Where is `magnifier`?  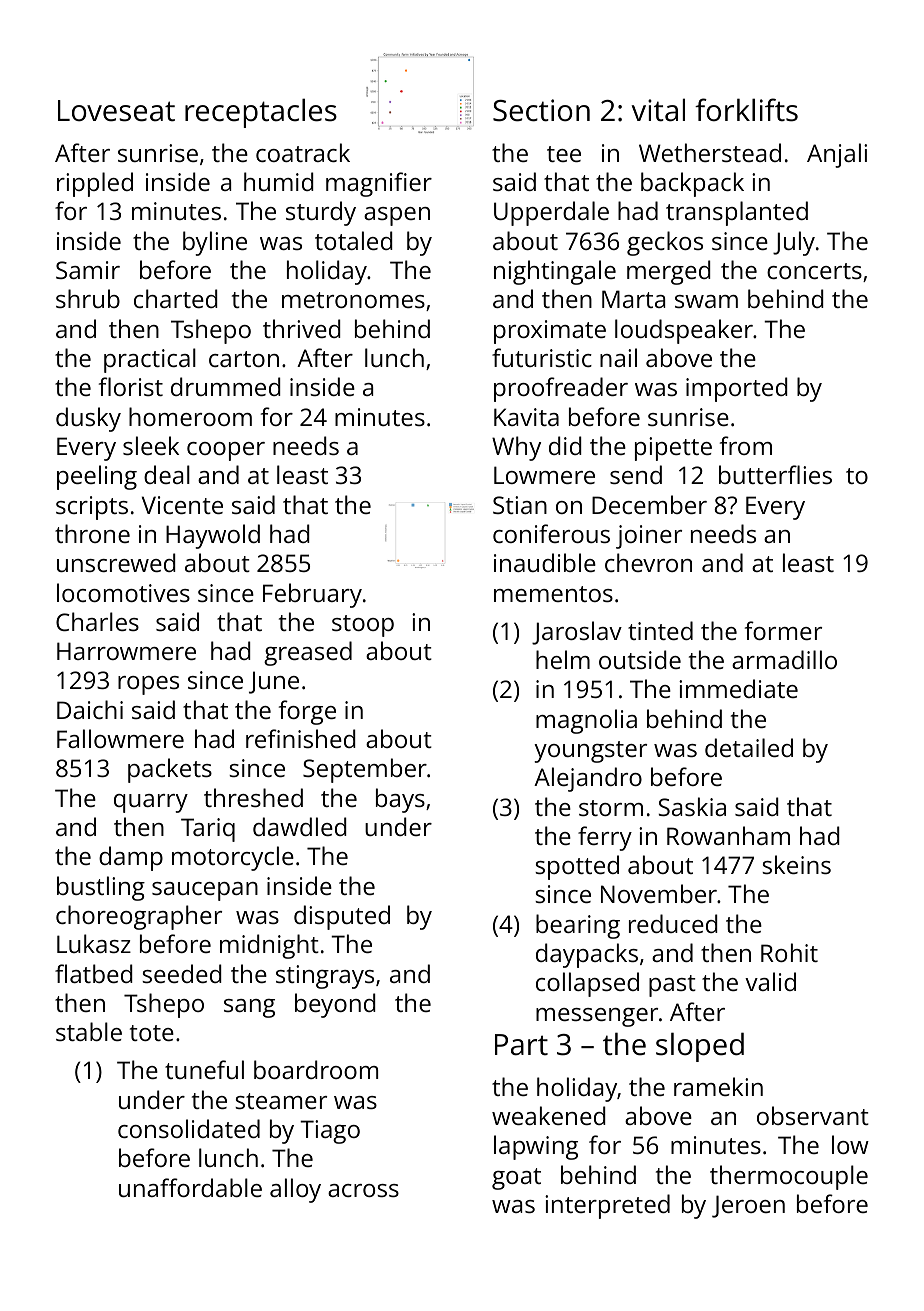
magnifier is located at coordinates (379, 184).
